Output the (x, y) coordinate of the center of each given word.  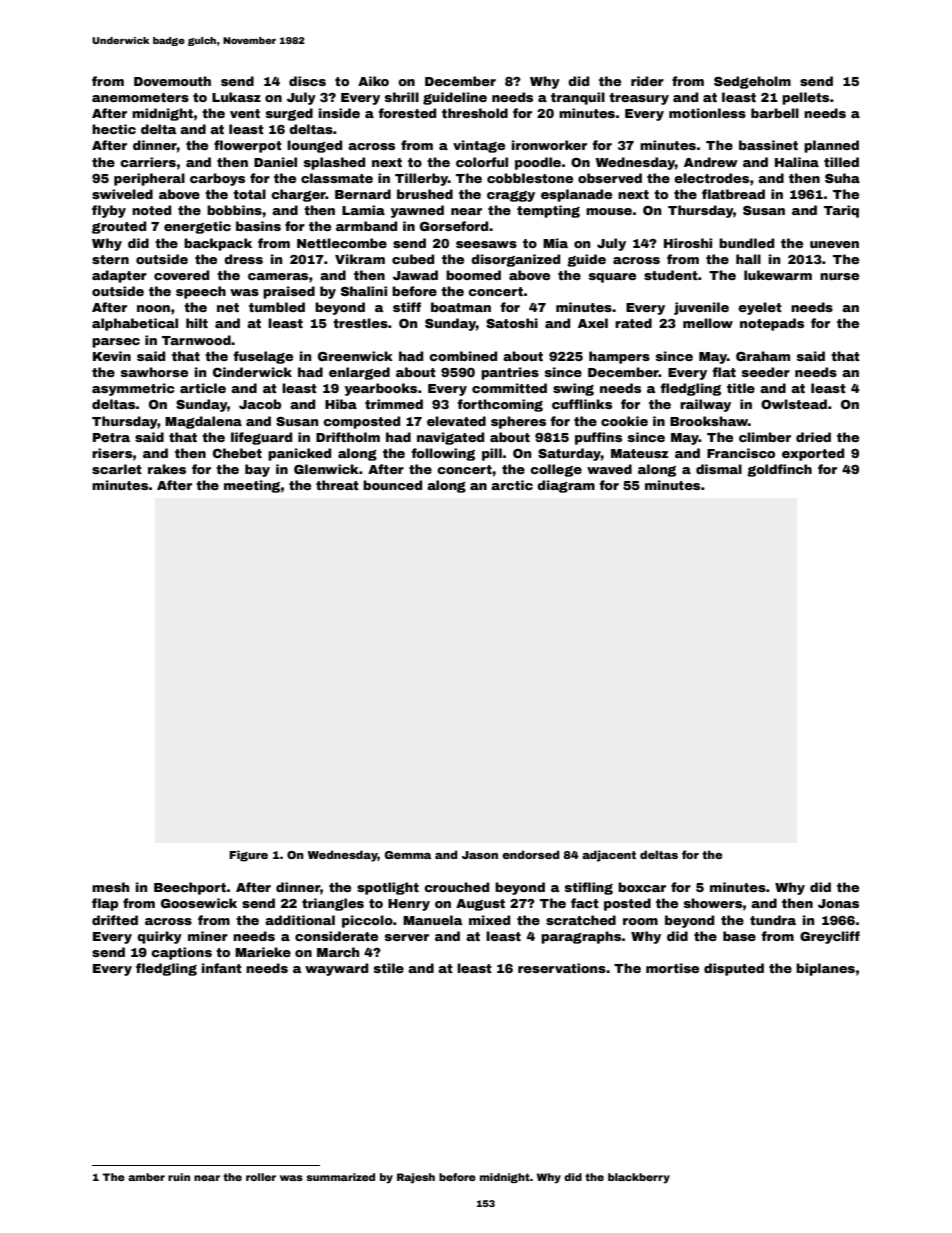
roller (261, 1177)
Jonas (838, 903)
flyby (109, 211)
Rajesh (416, 1178)
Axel (593, 323)
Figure (248, 856)
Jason (480, 855)
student (671, 275)
